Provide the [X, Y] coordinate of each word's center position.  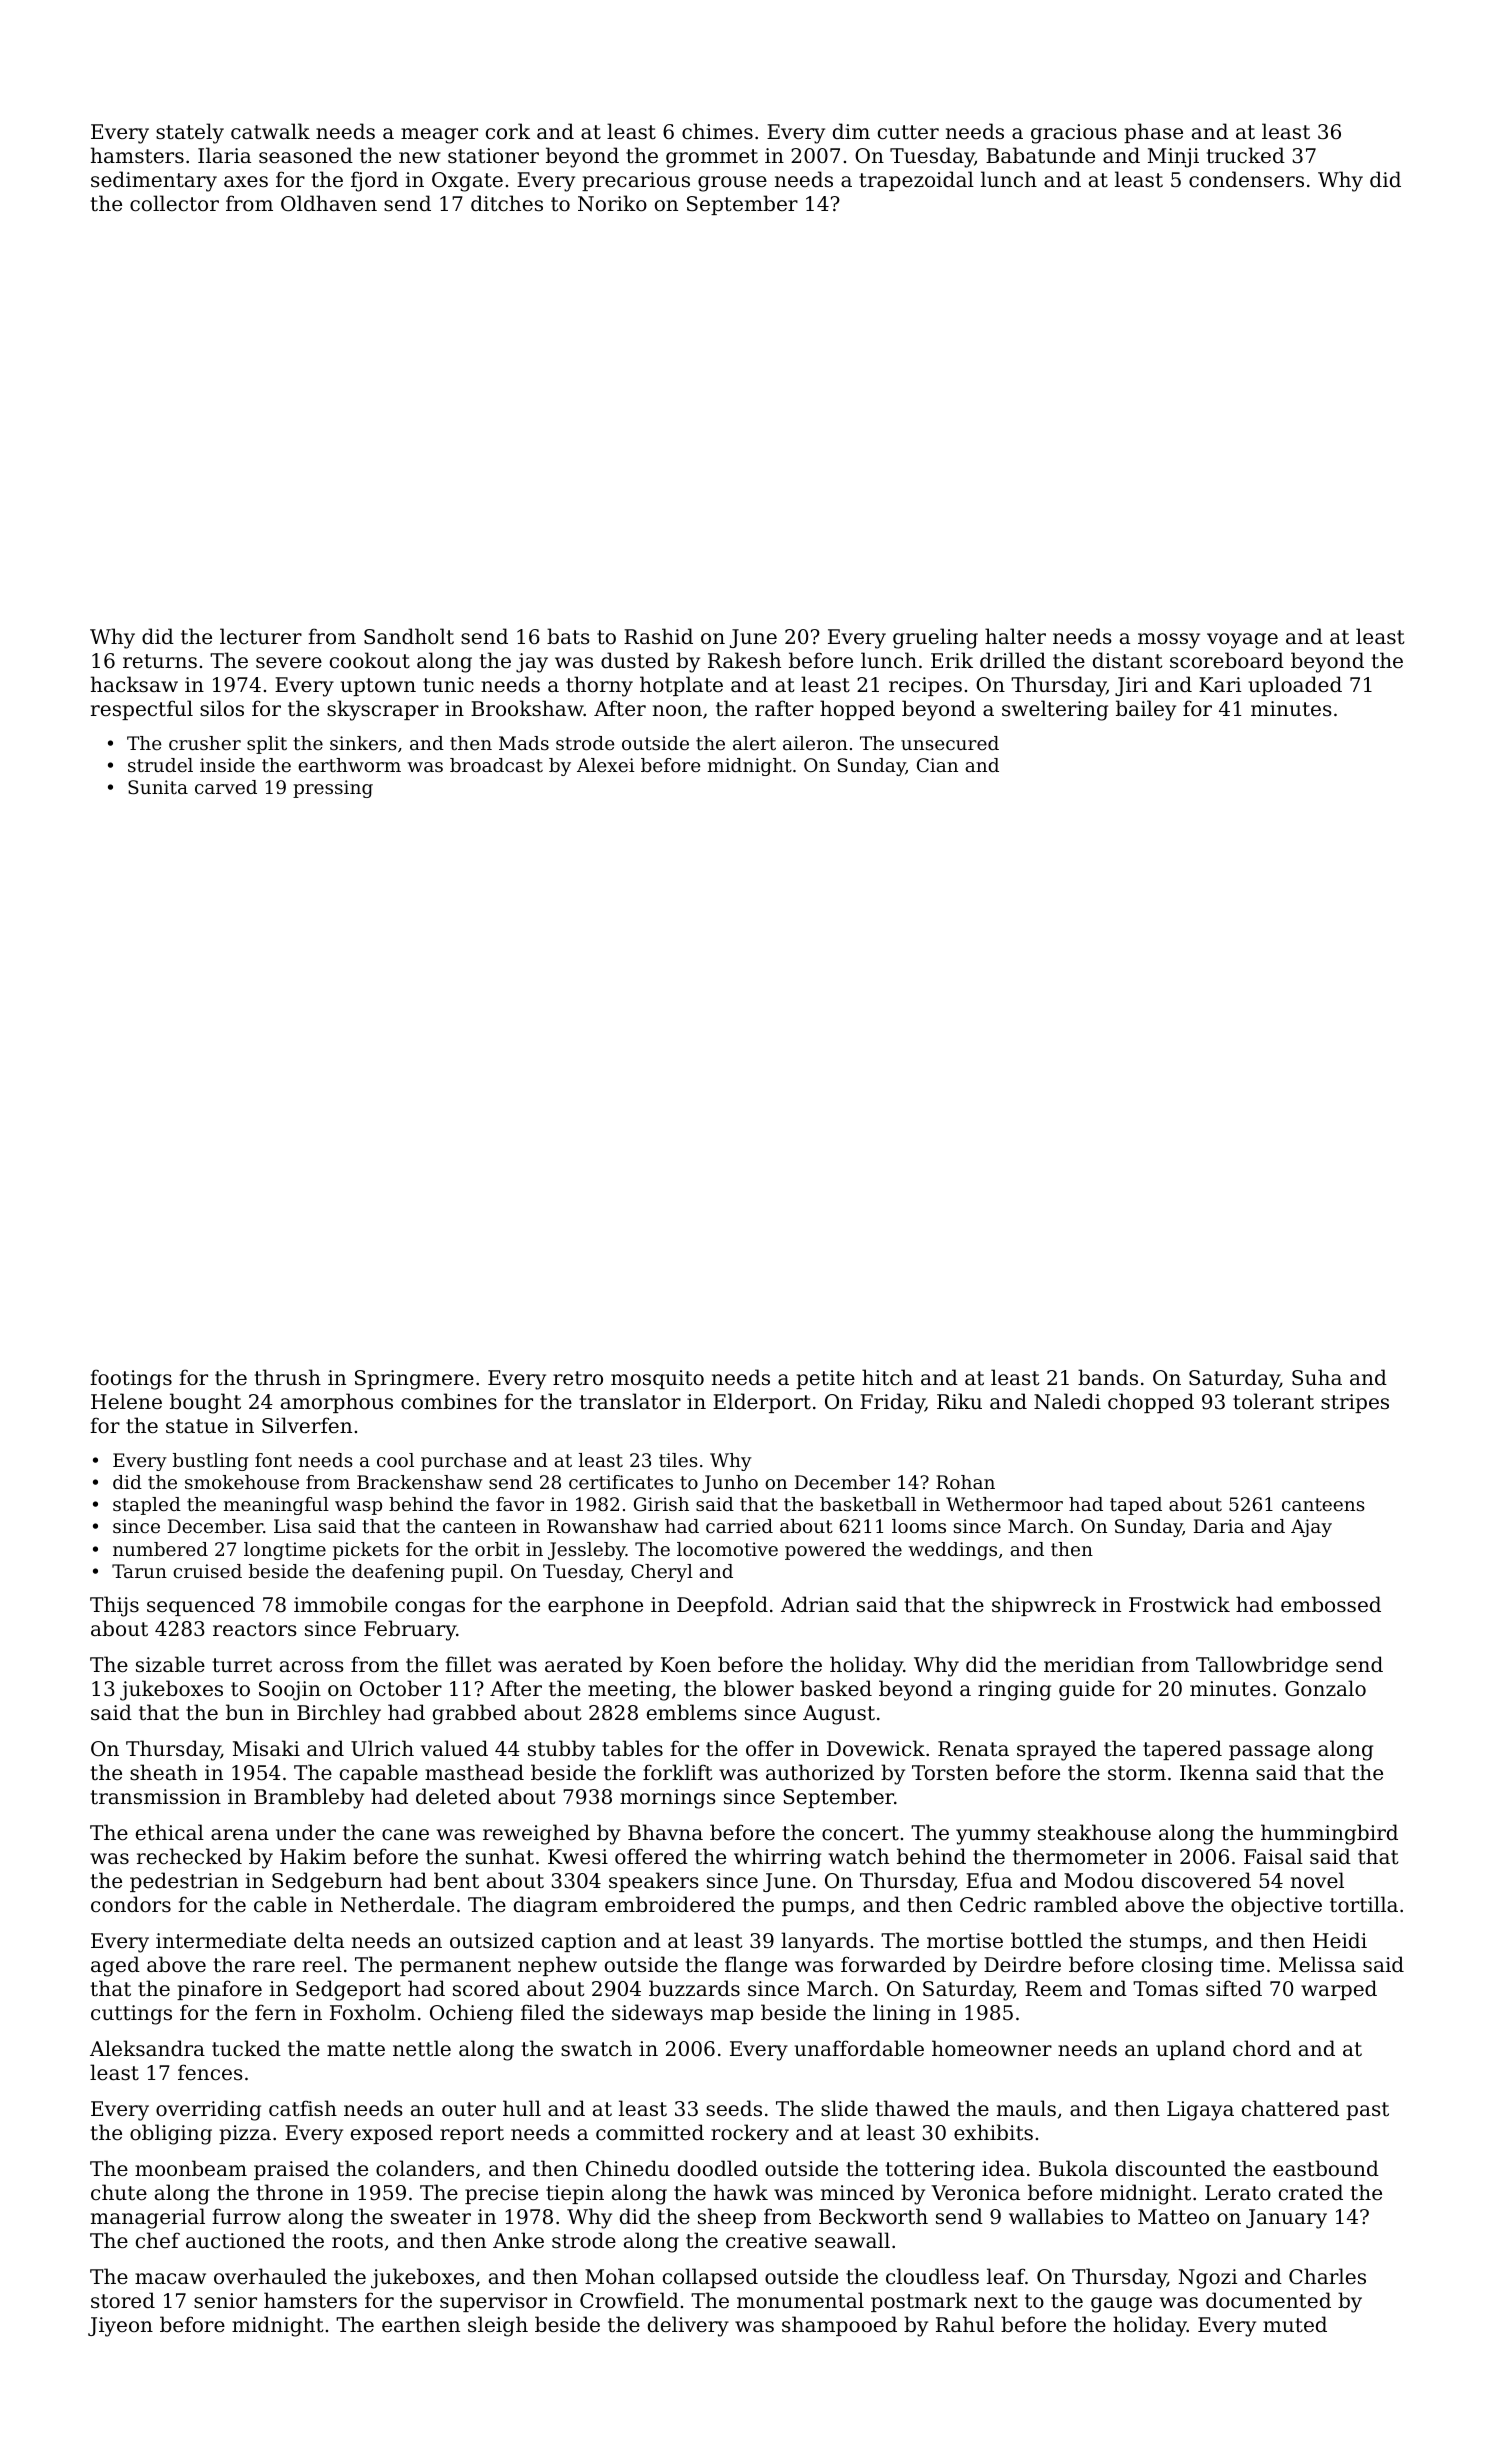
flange [756, 1966]
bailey [1146, 710]
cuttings [131, 2015]
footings [131, 1379]
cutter [908, 132]
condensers [1246, 179]
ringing [1014, 1691]
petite [825, 1379]
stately [190, 133]
